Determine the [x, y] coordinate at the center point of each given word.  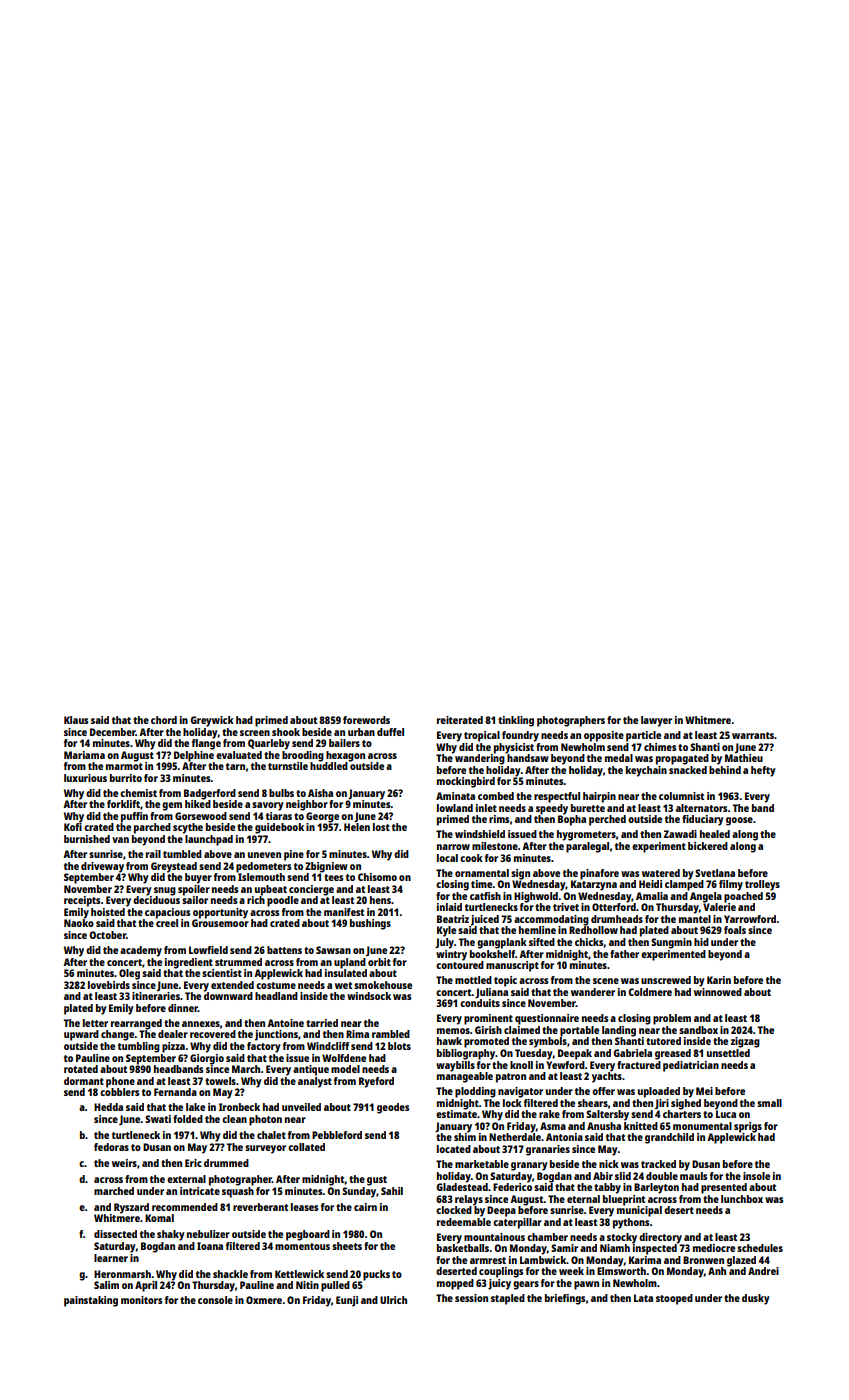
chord [164, 720]
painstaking [91, 1301]
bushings [370, 924]
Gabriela [632, 1053]
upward [81, 1035]
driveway [102, 867]
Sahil [392, 1191]
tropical [482, 736]
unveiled [301, 1107]
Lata [643, 1298]
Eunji [347, 1301]
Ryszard [131, 1208]
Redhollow [593, 930]
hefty [763, 771]
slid [623, 1176]
